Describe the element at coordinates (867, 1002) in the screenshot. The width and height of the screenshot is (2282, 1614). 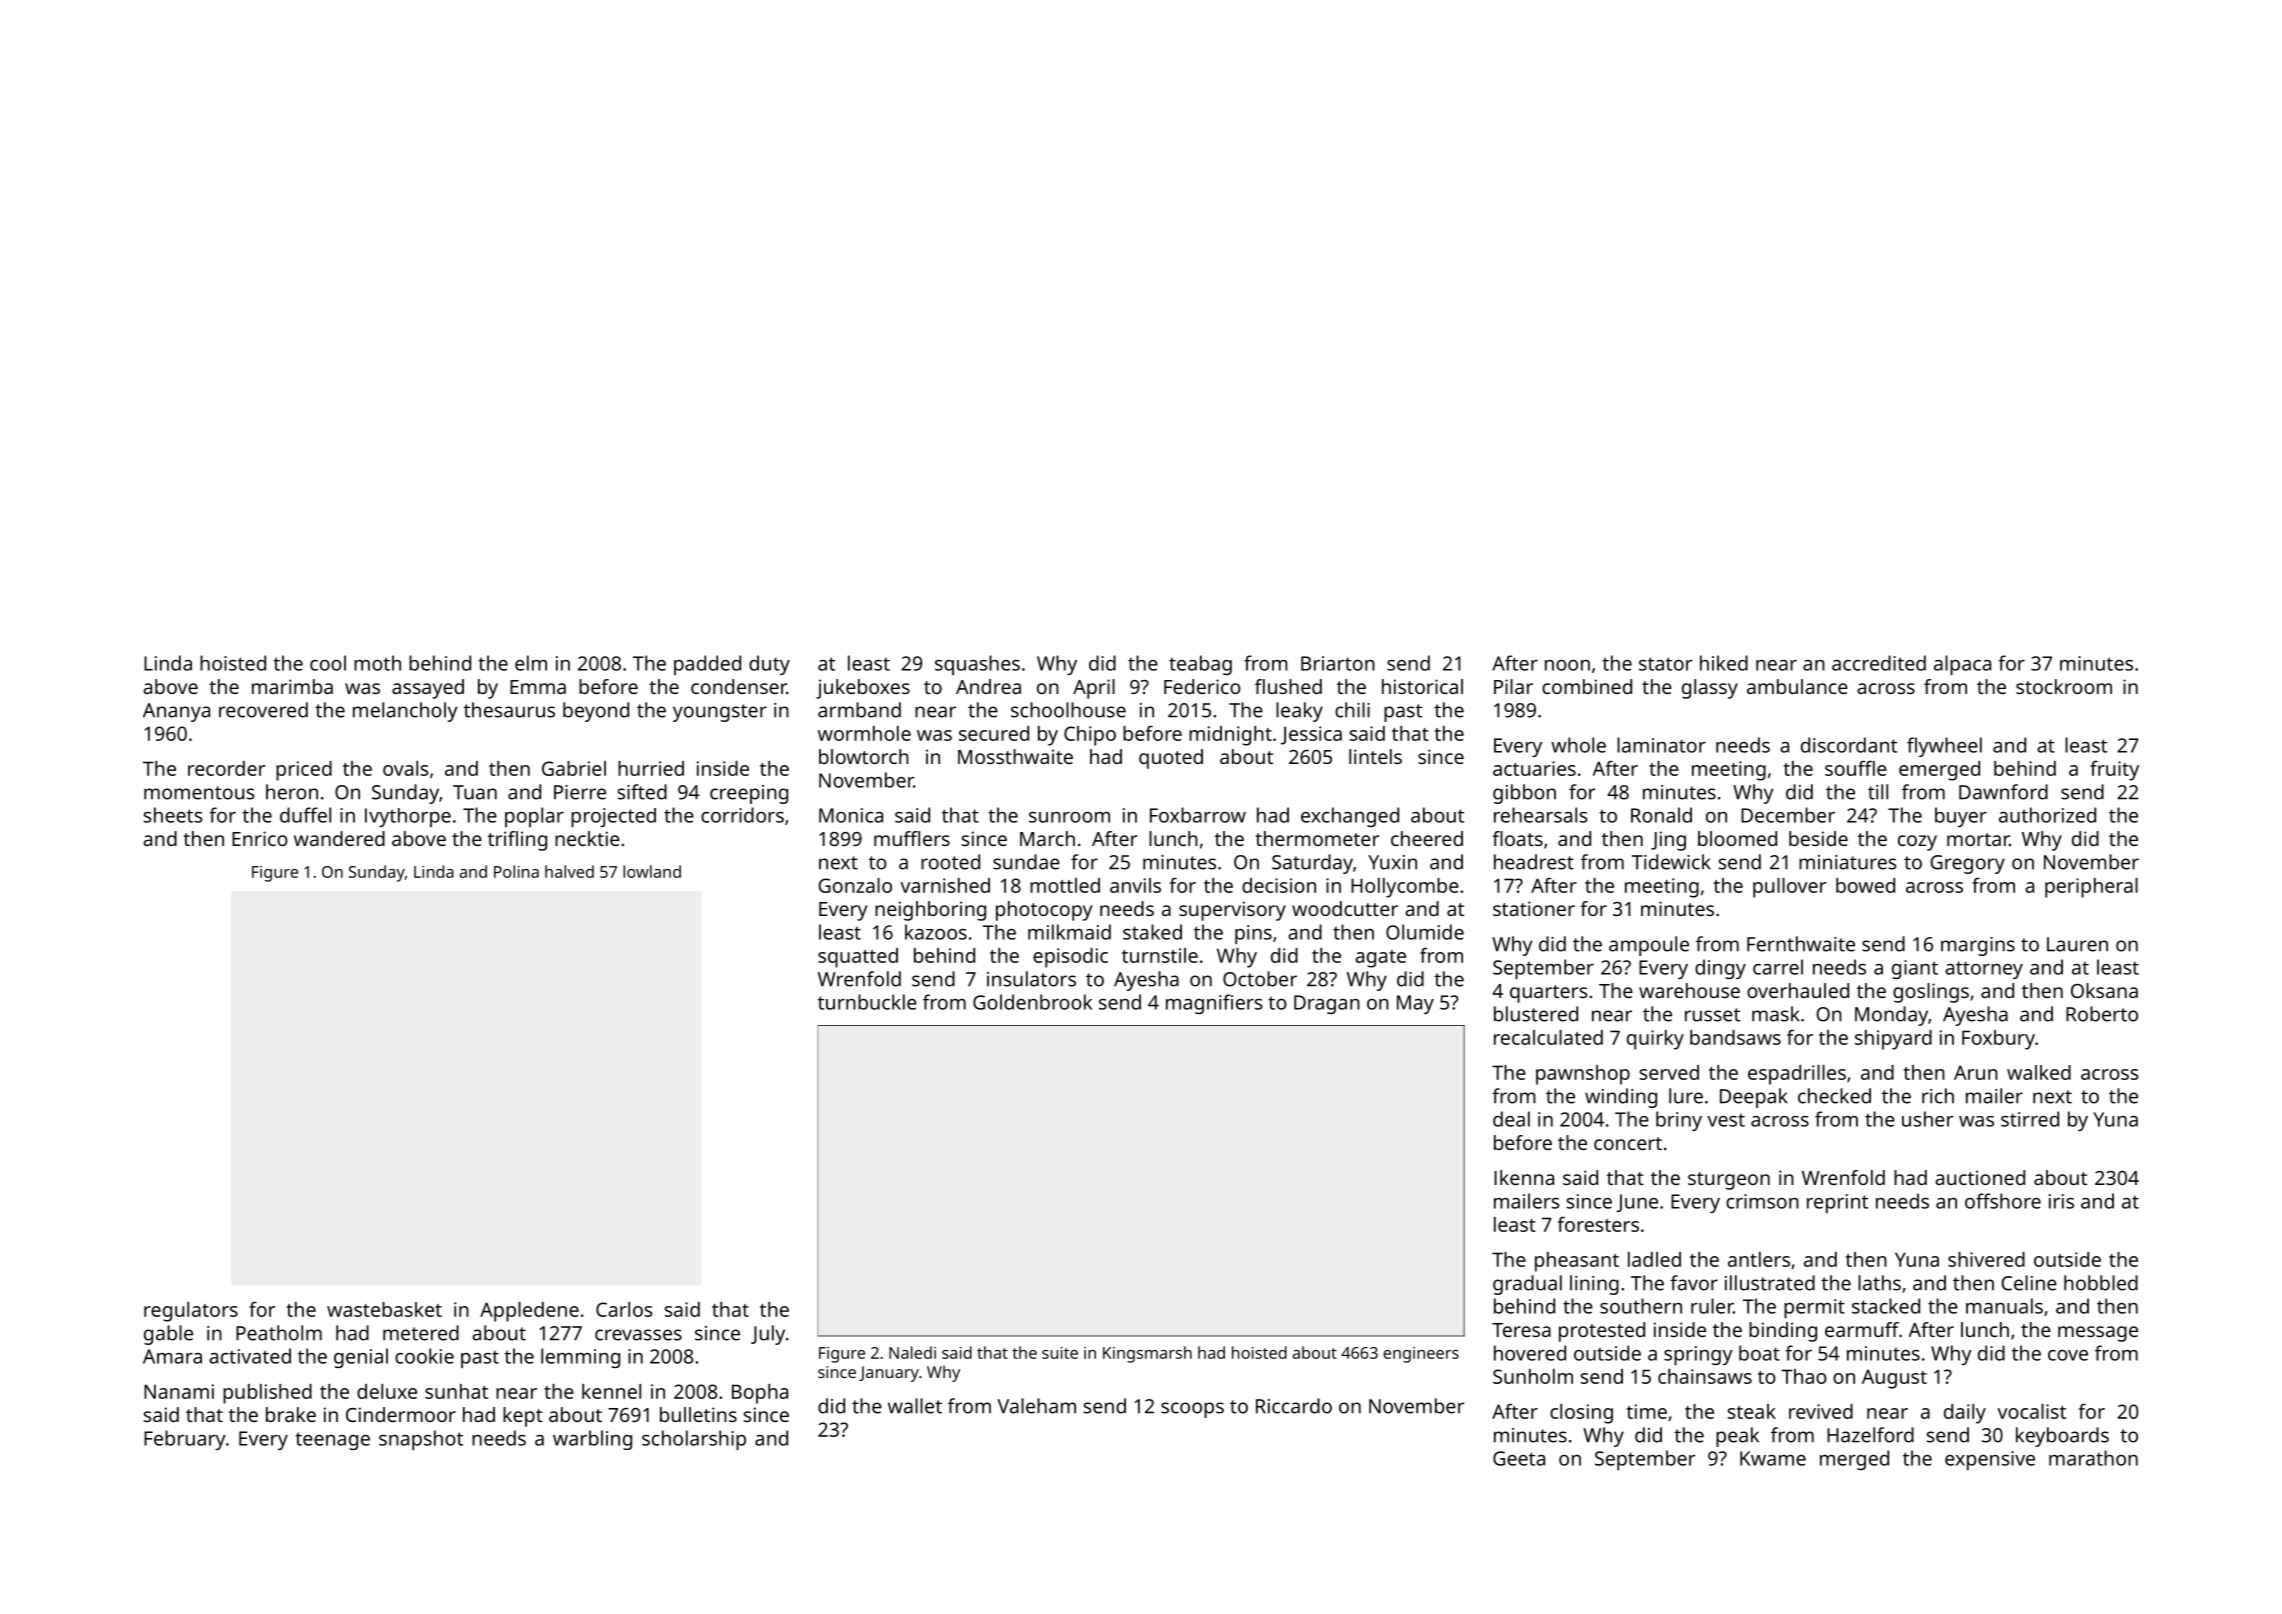
I see `turnbuckle` at that location.
